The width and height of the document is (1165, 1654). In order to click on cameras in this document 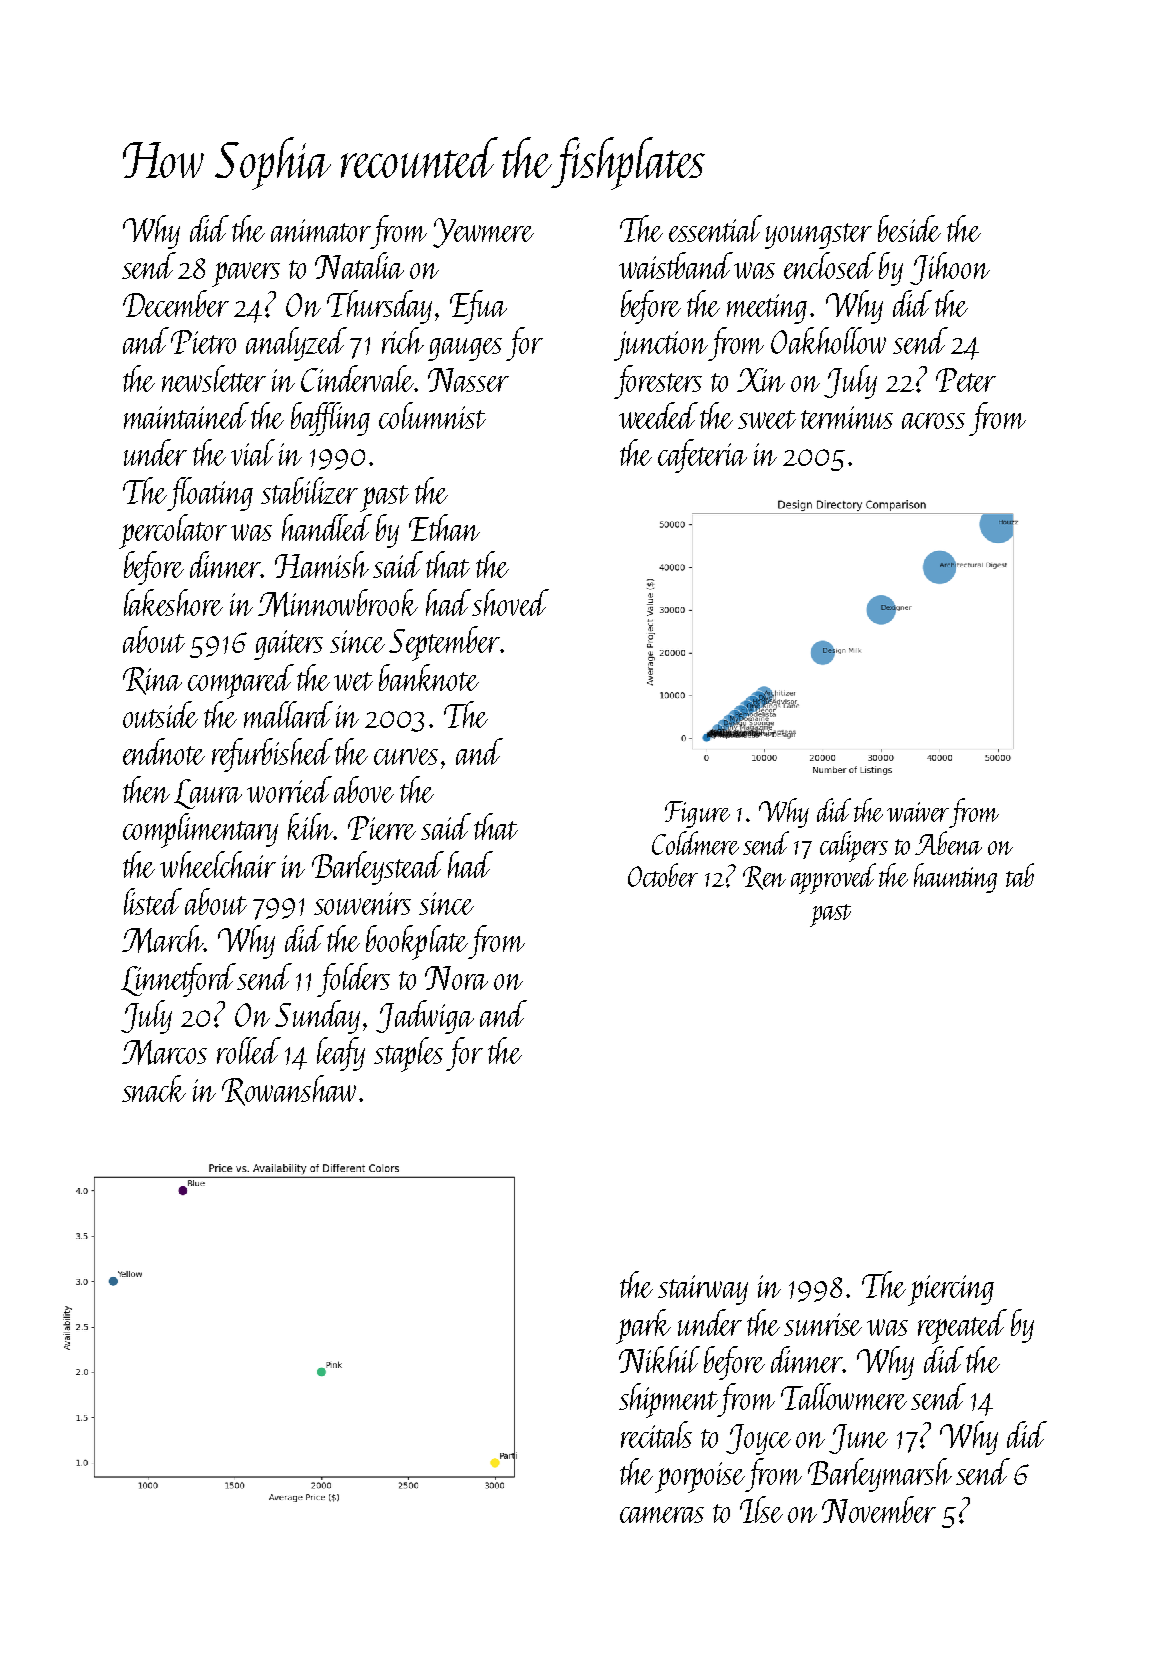, I will do `click(662, 1515)`.
